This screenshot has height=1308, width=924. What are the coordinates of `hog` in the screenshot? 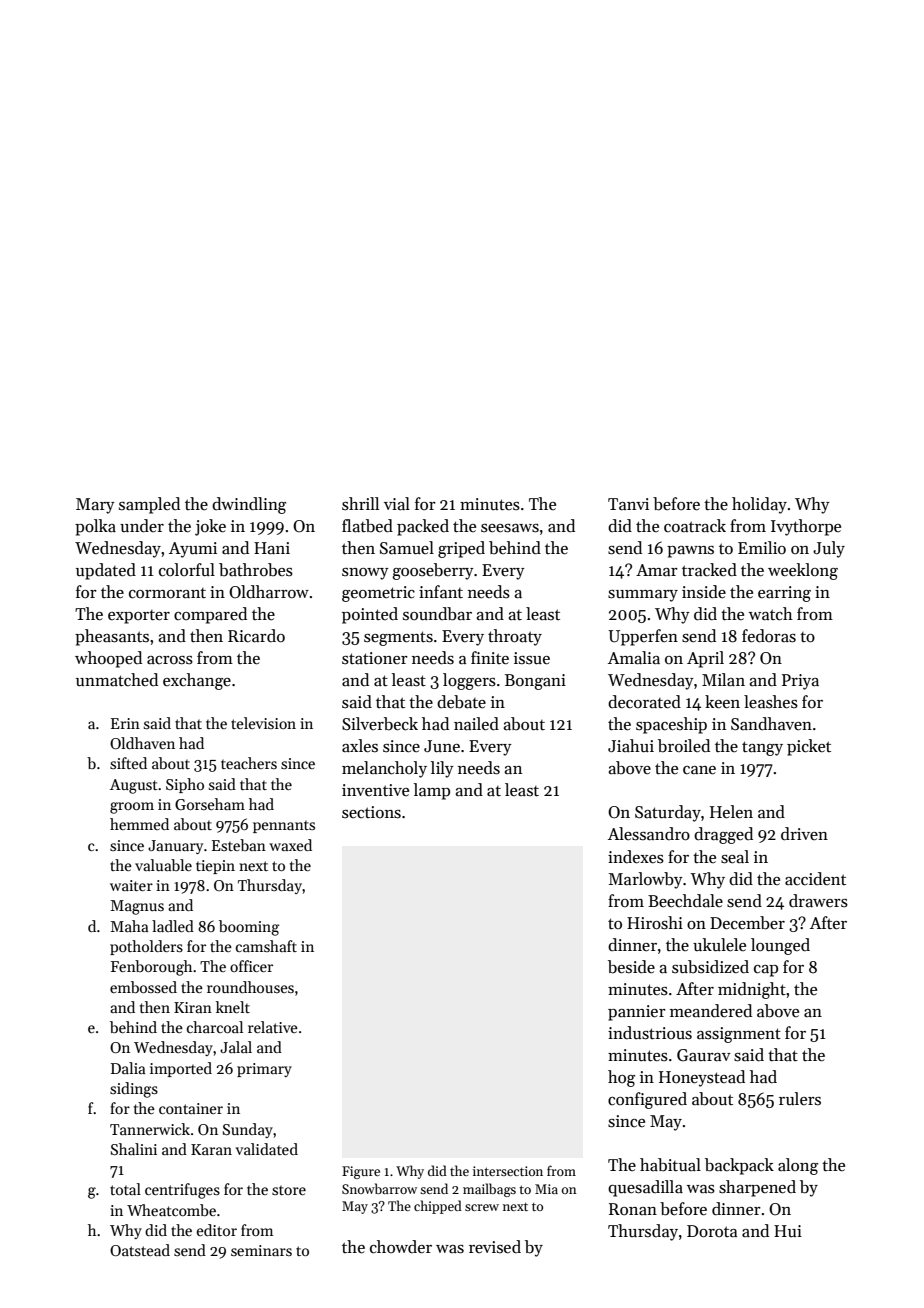 It's located at (621, 1078).
